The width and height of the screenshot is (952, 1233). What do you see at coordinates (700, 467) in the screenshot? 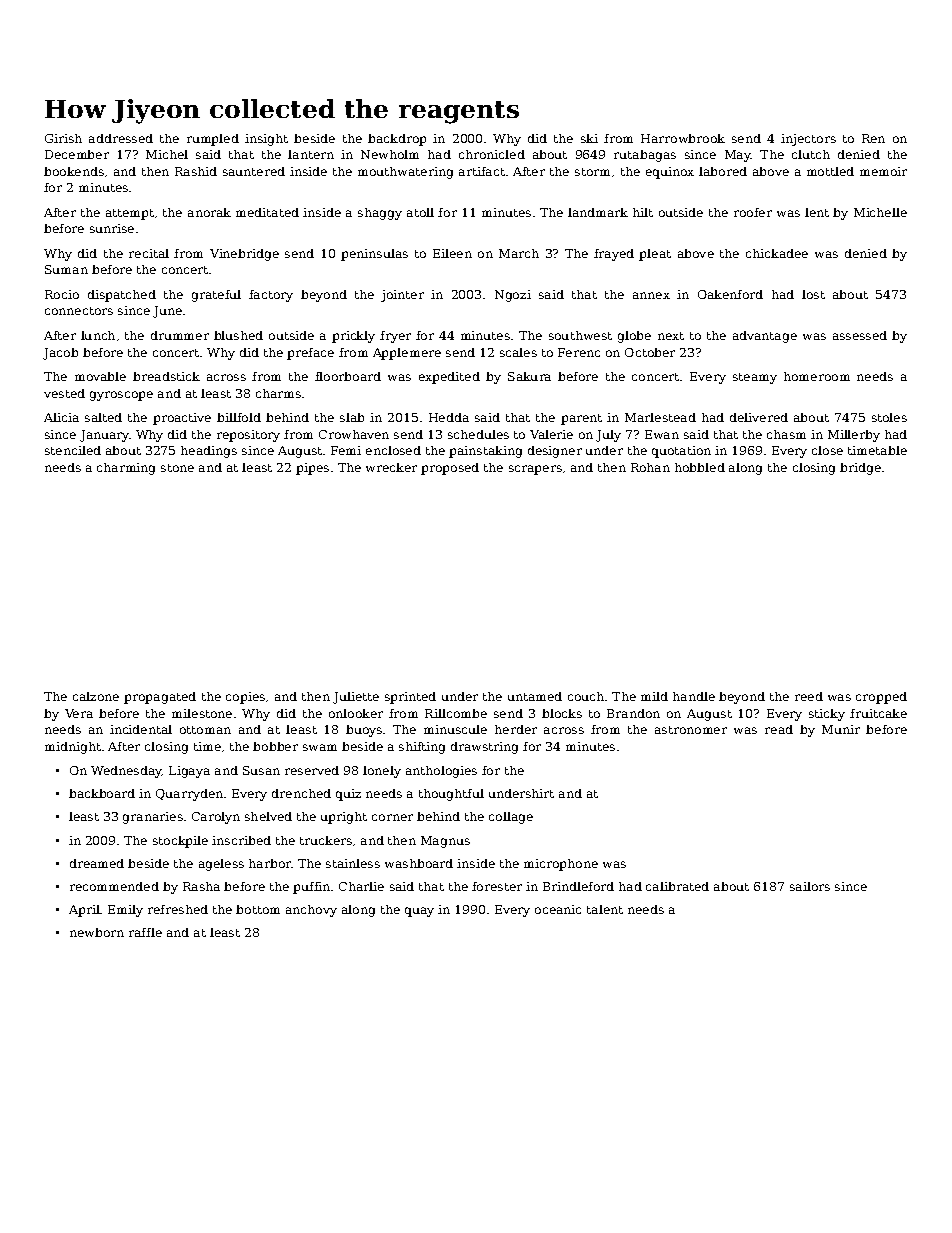
I see `hobbled` at bounding box center [700, 467].
